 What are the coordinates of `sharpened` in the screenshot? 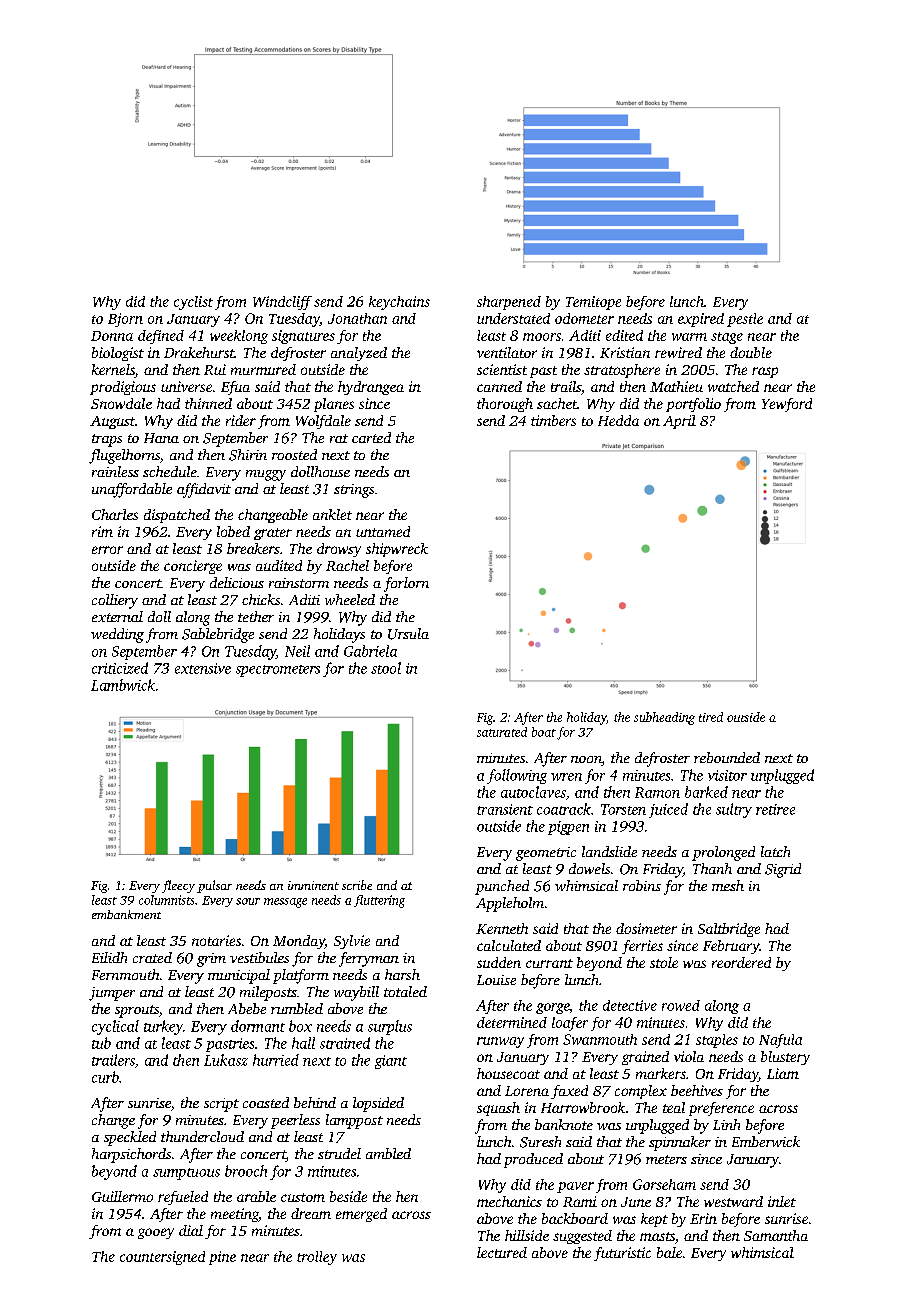 It's located at (509, 303).
